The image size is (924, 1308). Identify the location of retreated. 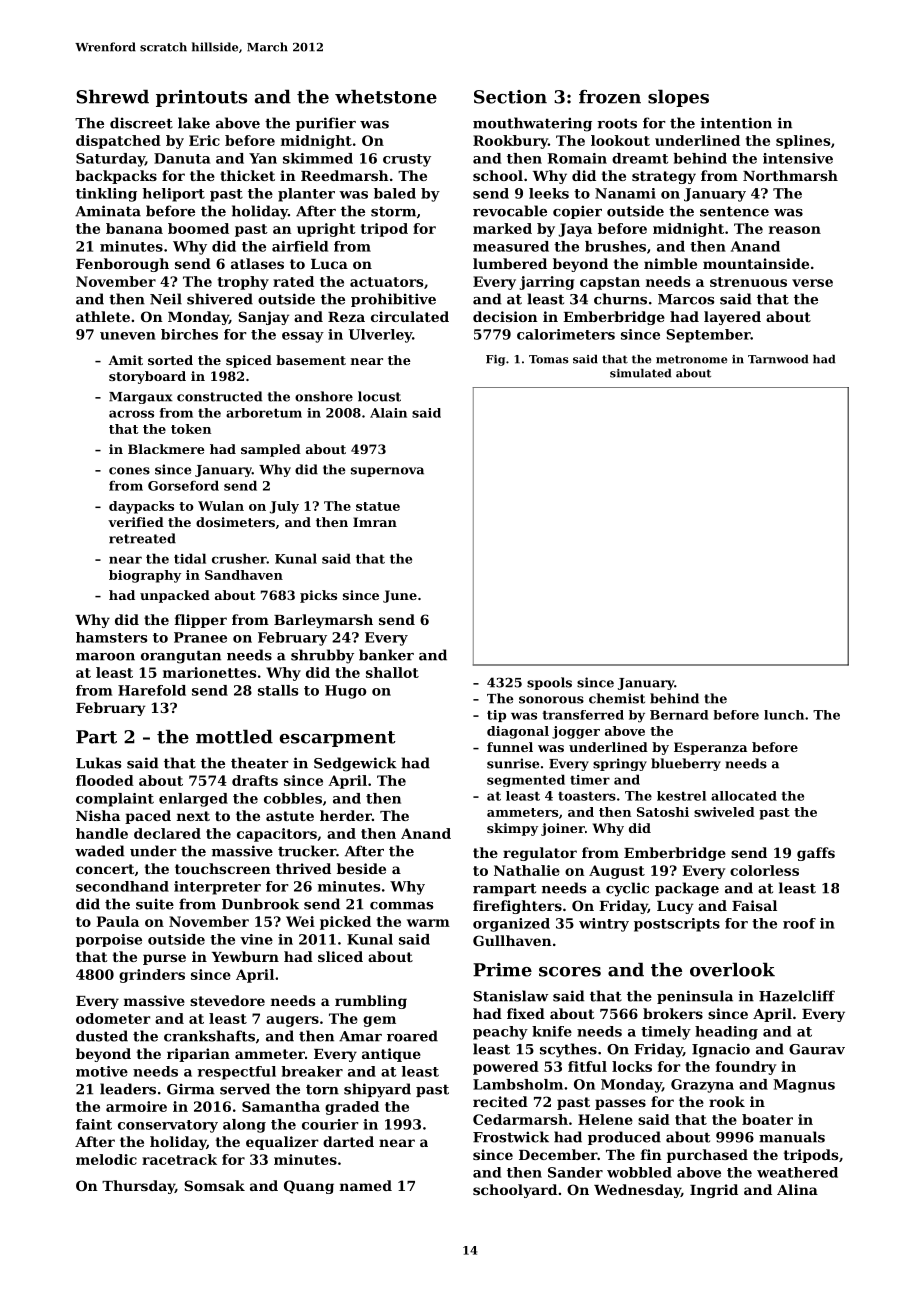
(142, 538).
